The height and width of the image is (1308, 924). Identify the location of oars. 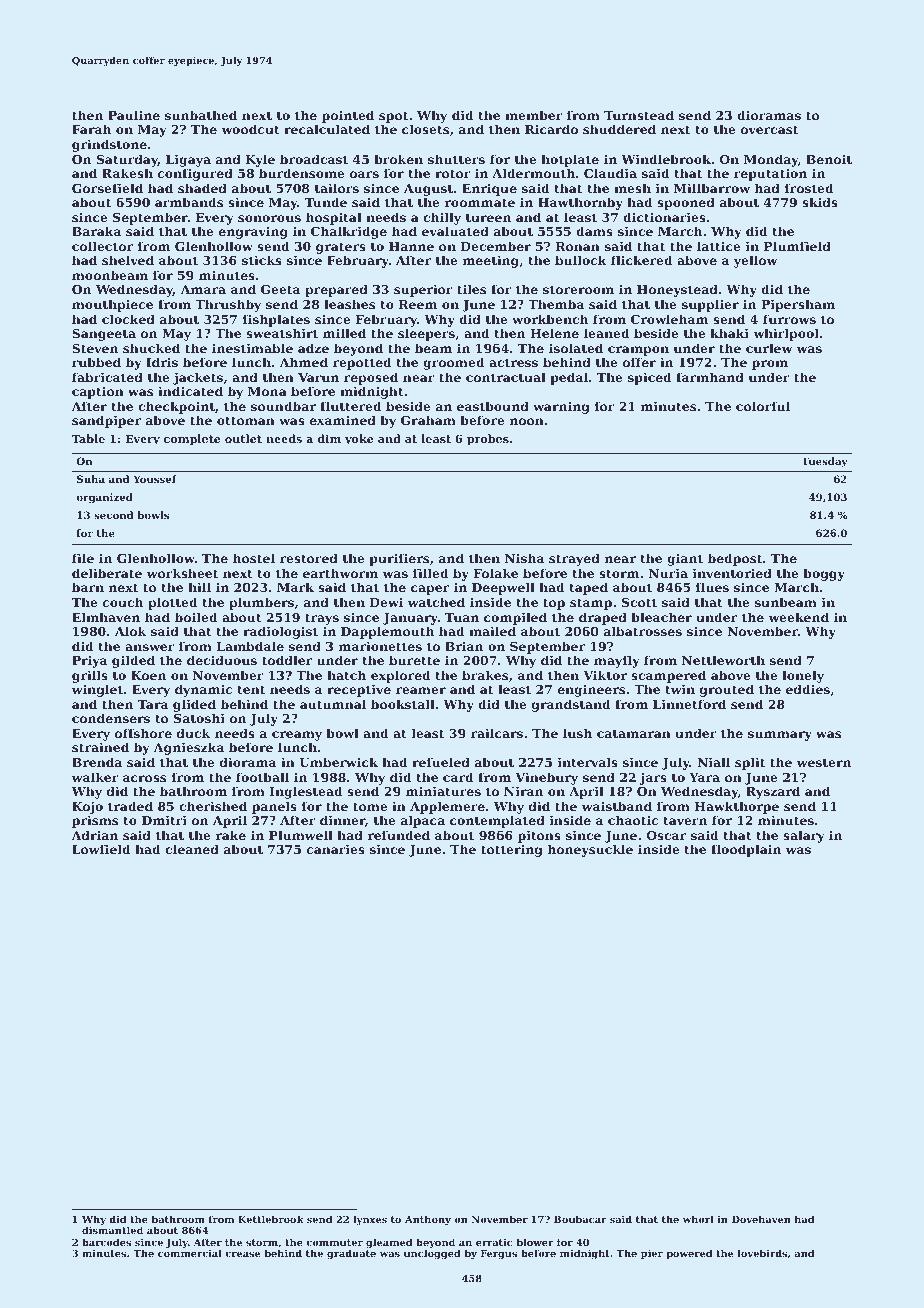
(364, 174).
